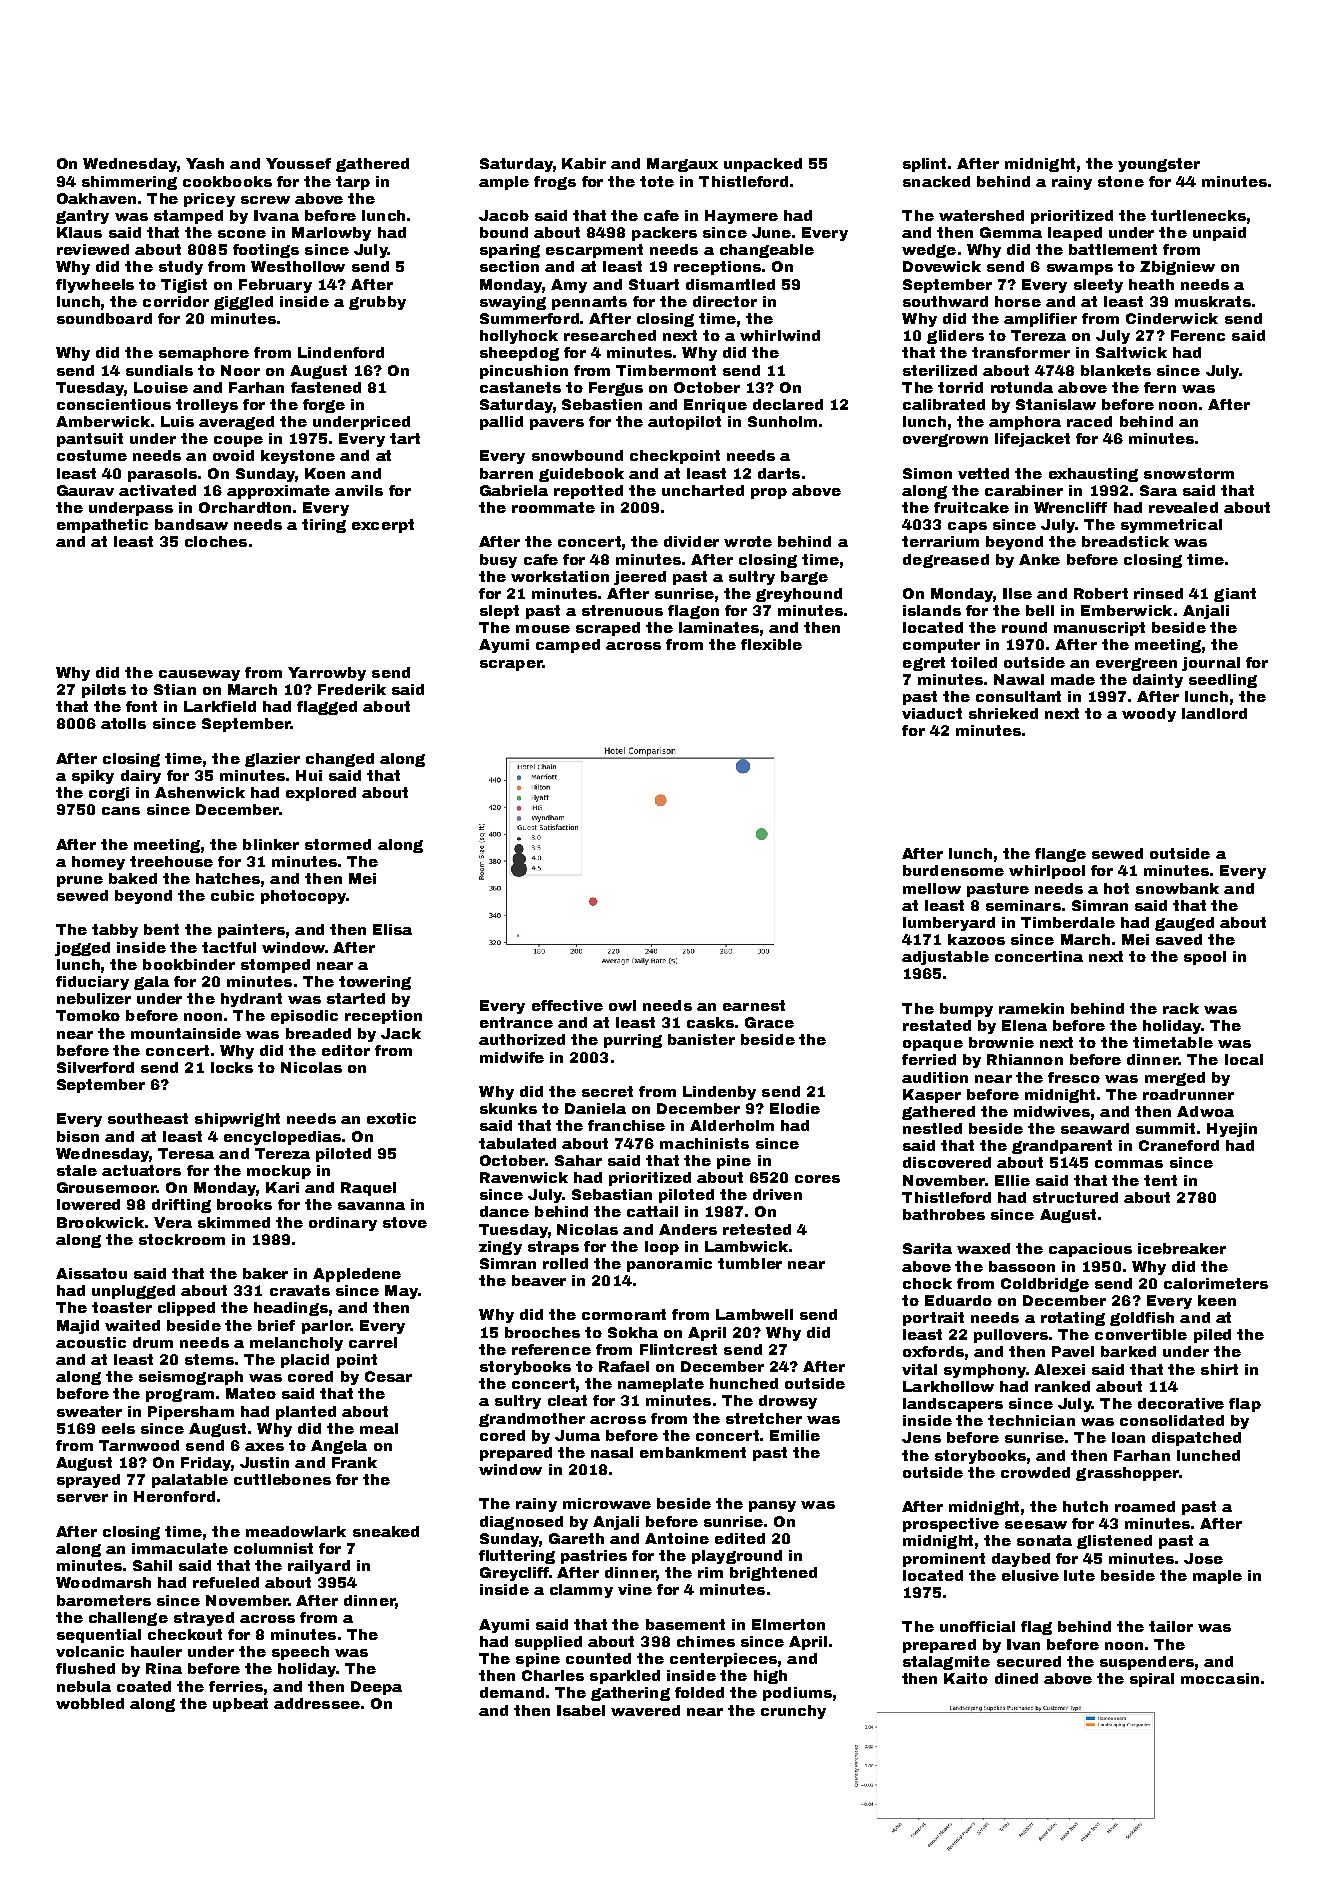  I want to click on mouse, so click(543, 629).
